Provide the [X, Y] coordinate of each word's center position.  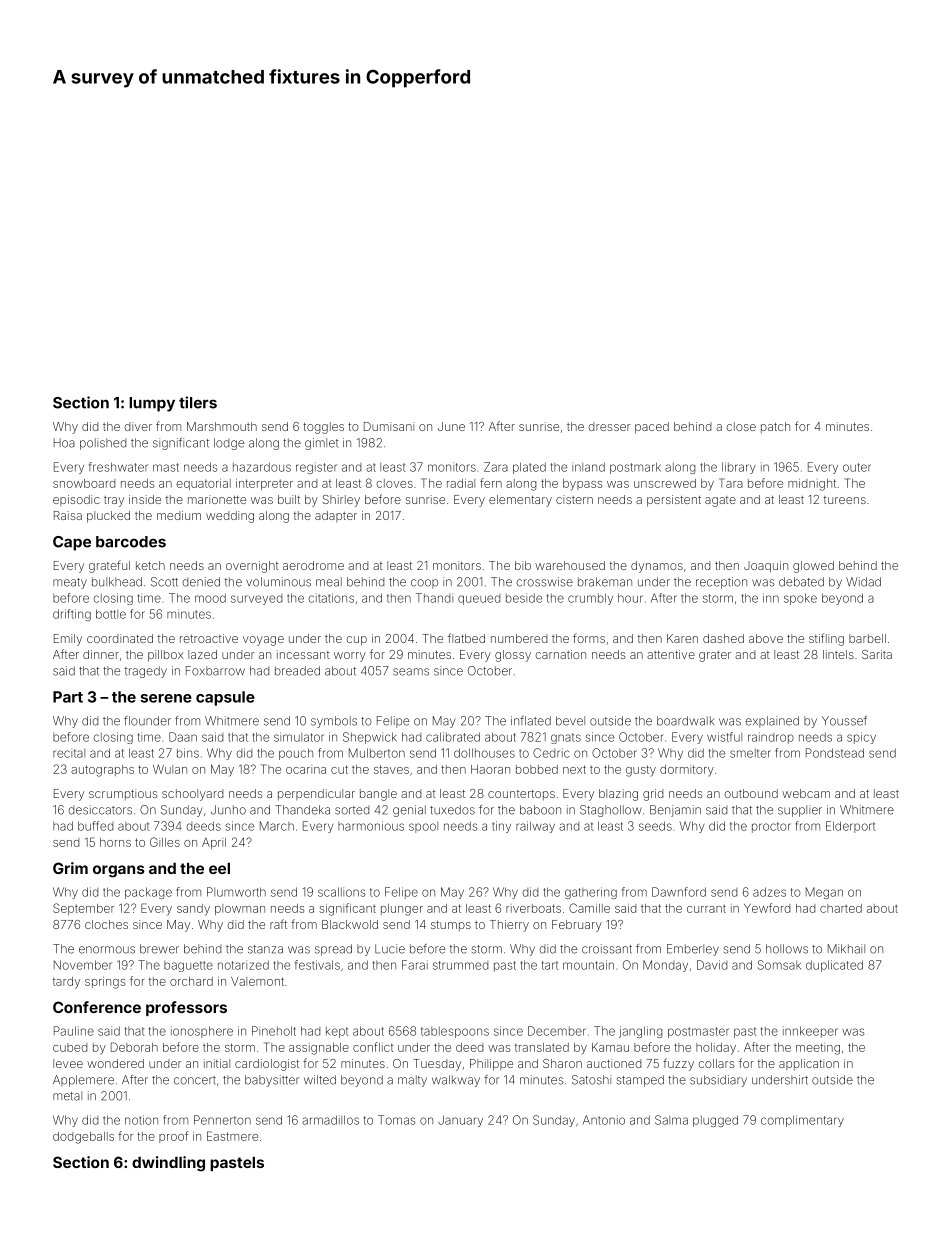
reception [721, 583]
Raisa [68, 515]
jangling [640, 1032]
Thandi [434, 598]
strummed [460, 965]
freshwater [118, 467]
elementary [520, 501]
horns [115, 842]
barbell [867, 638]
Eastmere [232, 1136]
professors [186, 1008]
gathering [591, 893]
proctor [771, 827]
